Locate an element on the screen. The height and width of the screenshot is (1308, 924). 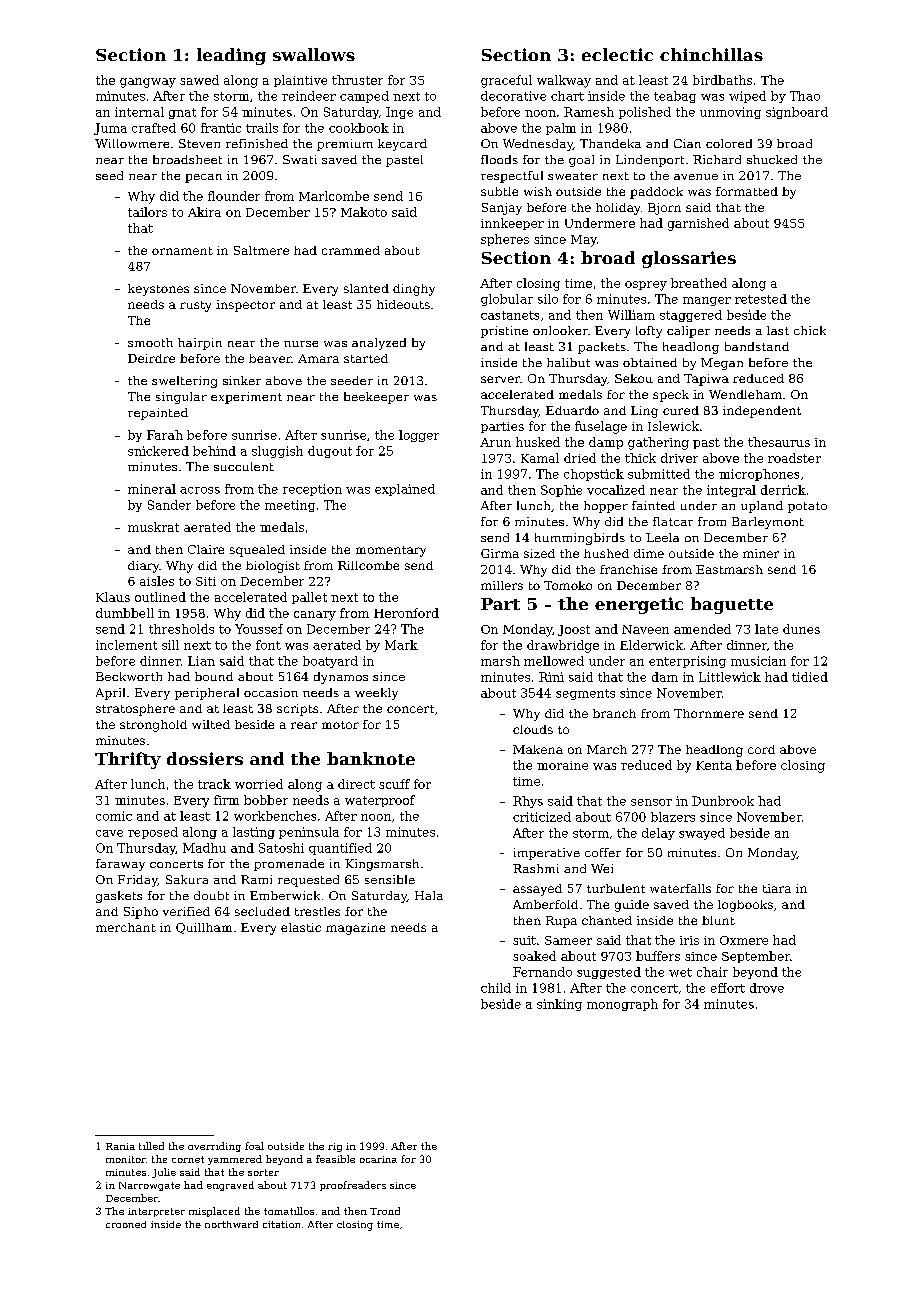
Sophie is located at coordinates (561, 491).
